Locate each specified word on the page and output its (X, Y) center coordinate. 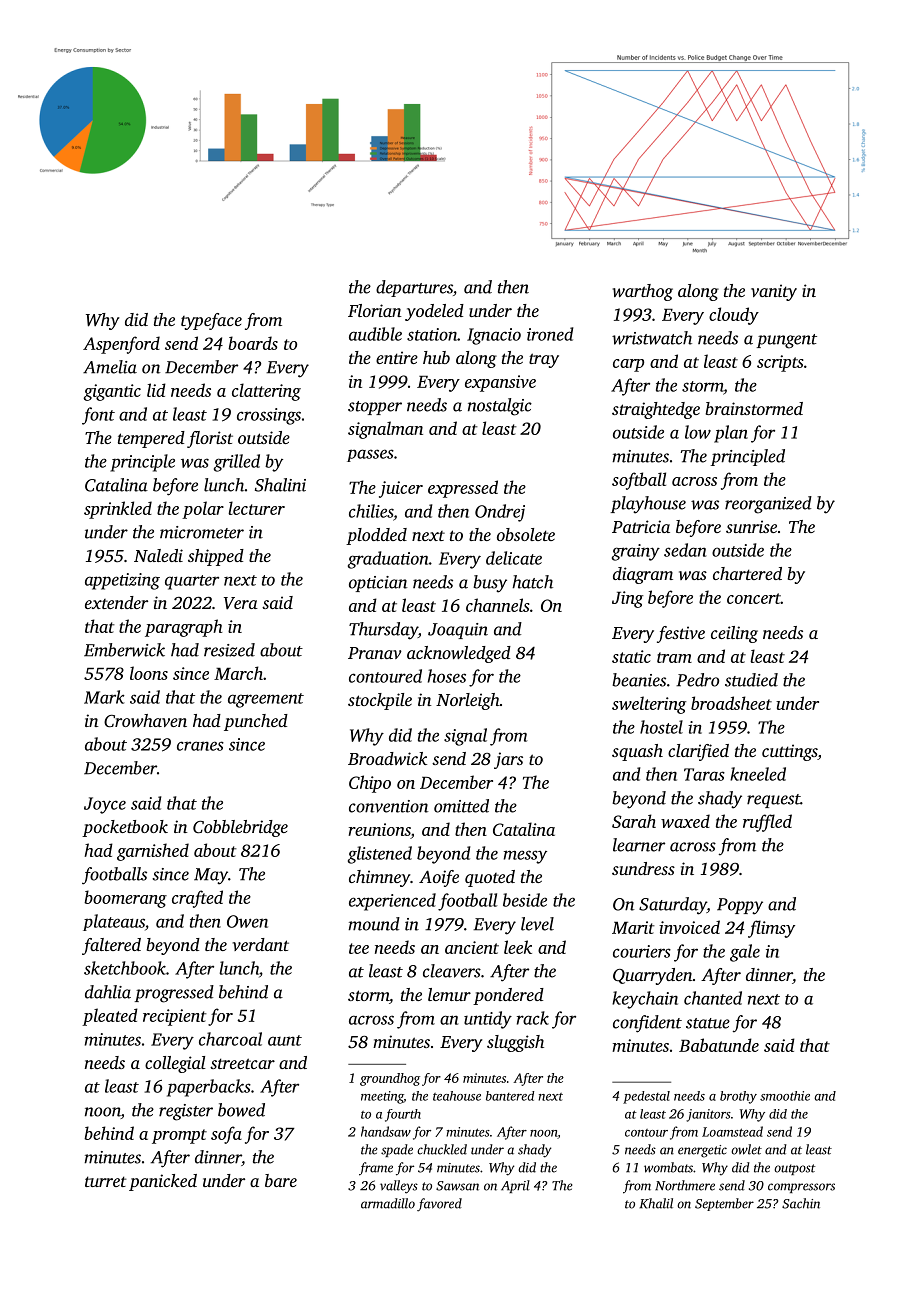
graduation (388, 560)
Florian (375, 310)
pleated (110, 1017)
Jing (627, 599)
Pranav (375, 653)
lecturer (256, 508)
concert (754, 598)
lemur (449, 994)
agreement (266, 700)
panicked (163, 1182)
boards (253, 343)
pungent (786, 341)
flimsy (771, 929)
